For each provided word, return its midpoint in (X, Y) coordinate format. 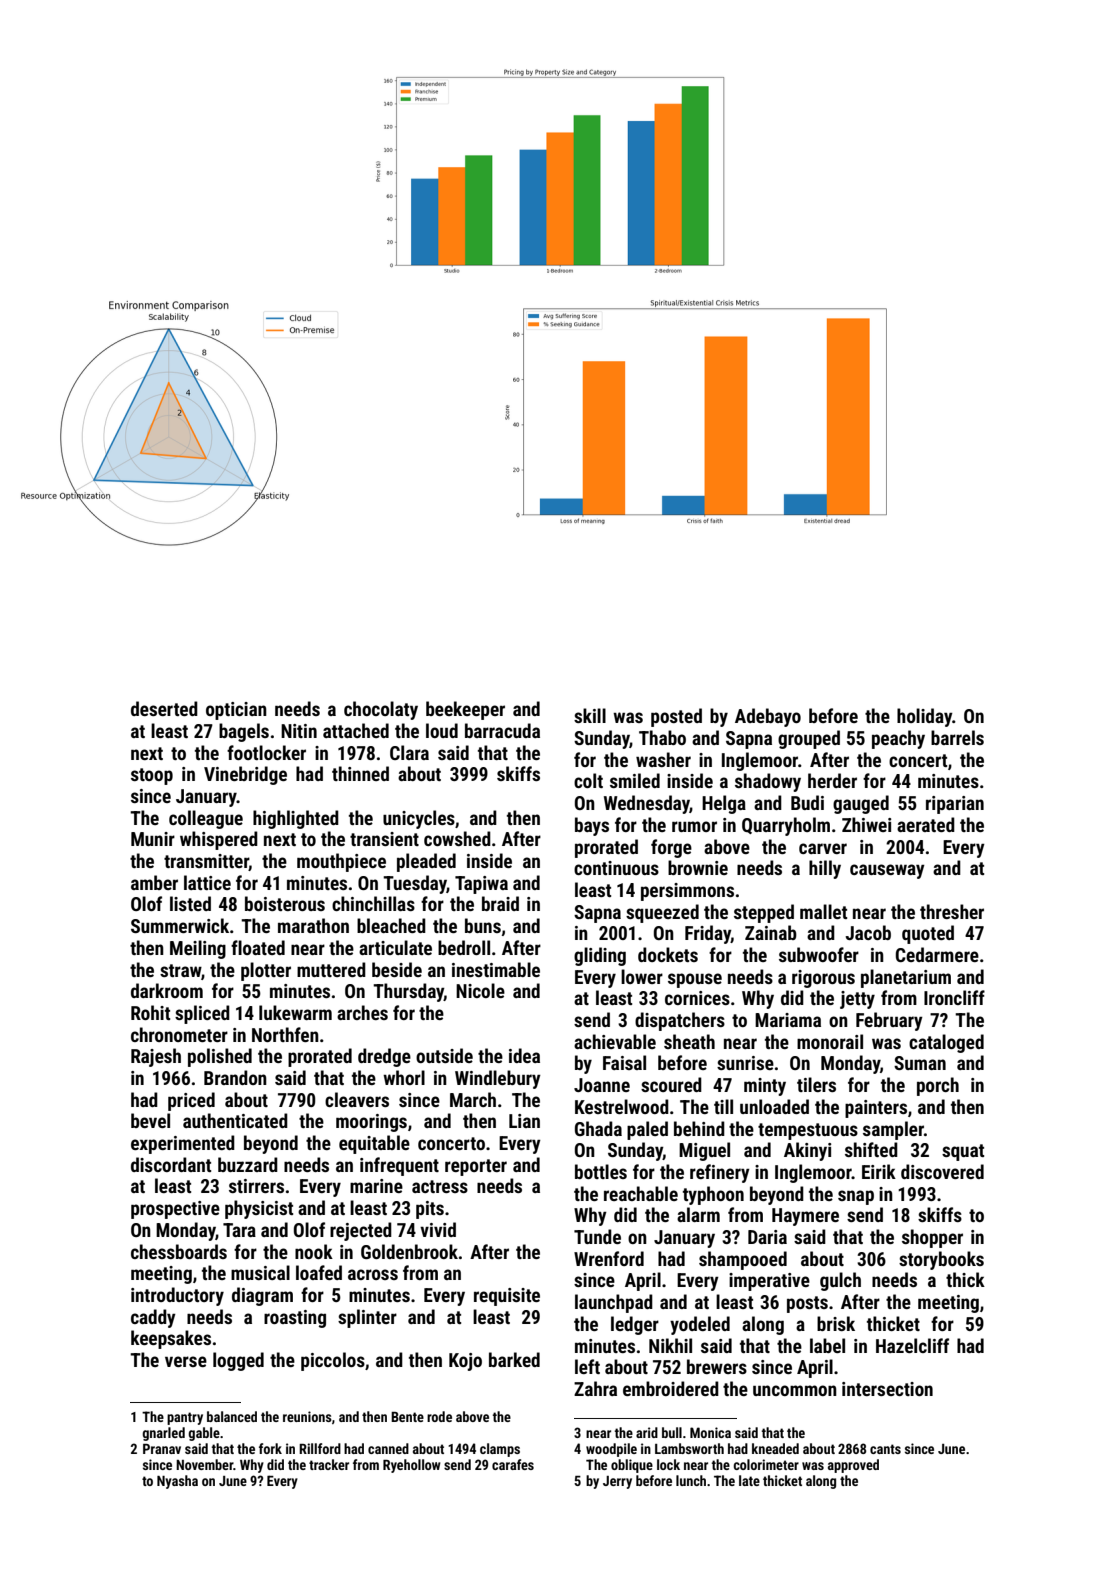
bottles (601, 1171)
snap (856, 1197)
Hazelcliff (912, 1345)
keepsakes (171, 1339)
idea (524, 1055)
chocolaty (381, 710)
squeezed (662, 913)
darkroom (167, 990)
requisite (507, 1297)
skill (590, 715)
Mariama (788, 1020)
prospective (175, 1210)
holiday (924, 717)
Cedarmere (937, 954)
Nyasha (177, 1482)
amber (154, 882)
